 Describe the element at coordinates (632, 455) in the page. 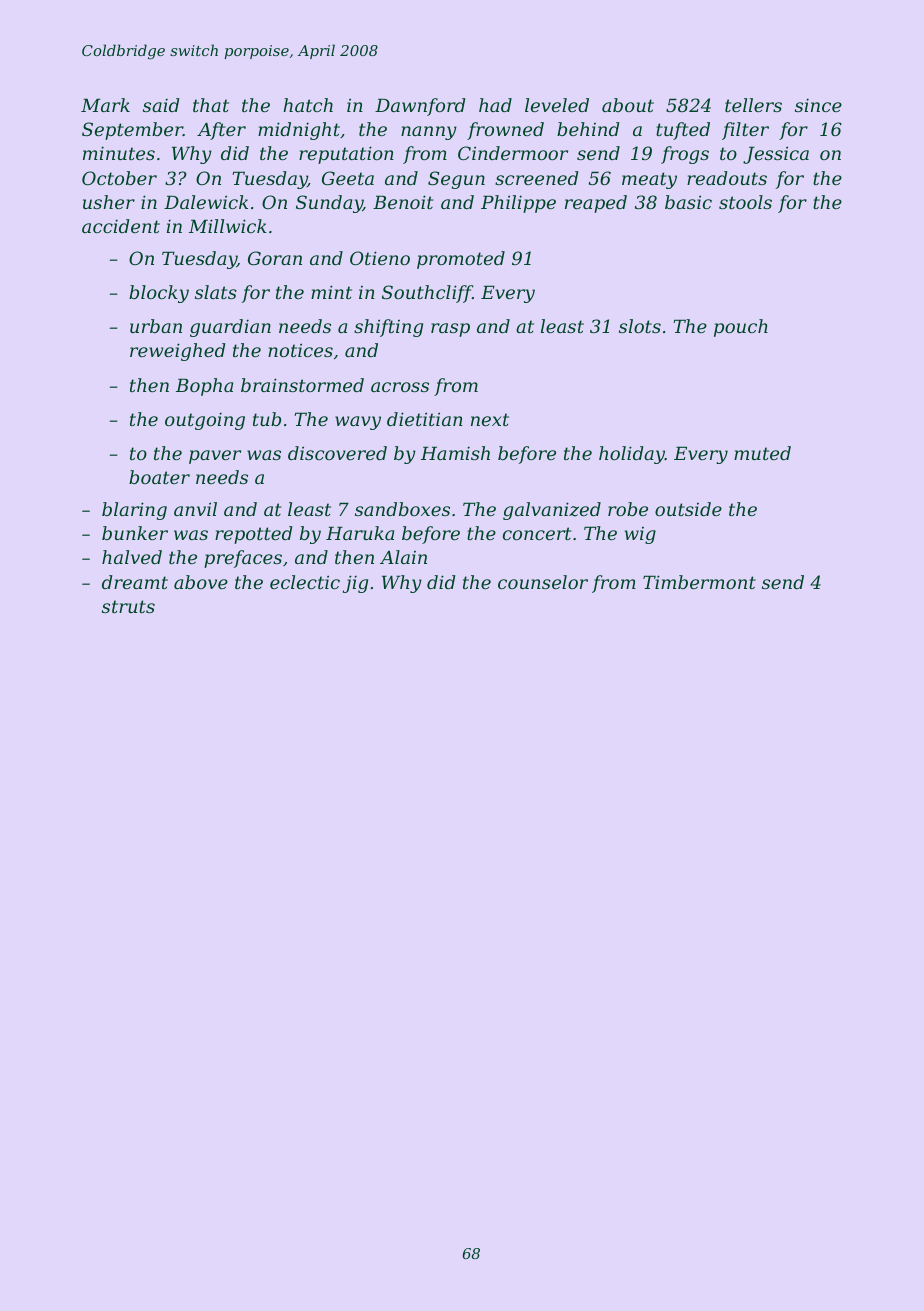

I see `holiday` at that location.
